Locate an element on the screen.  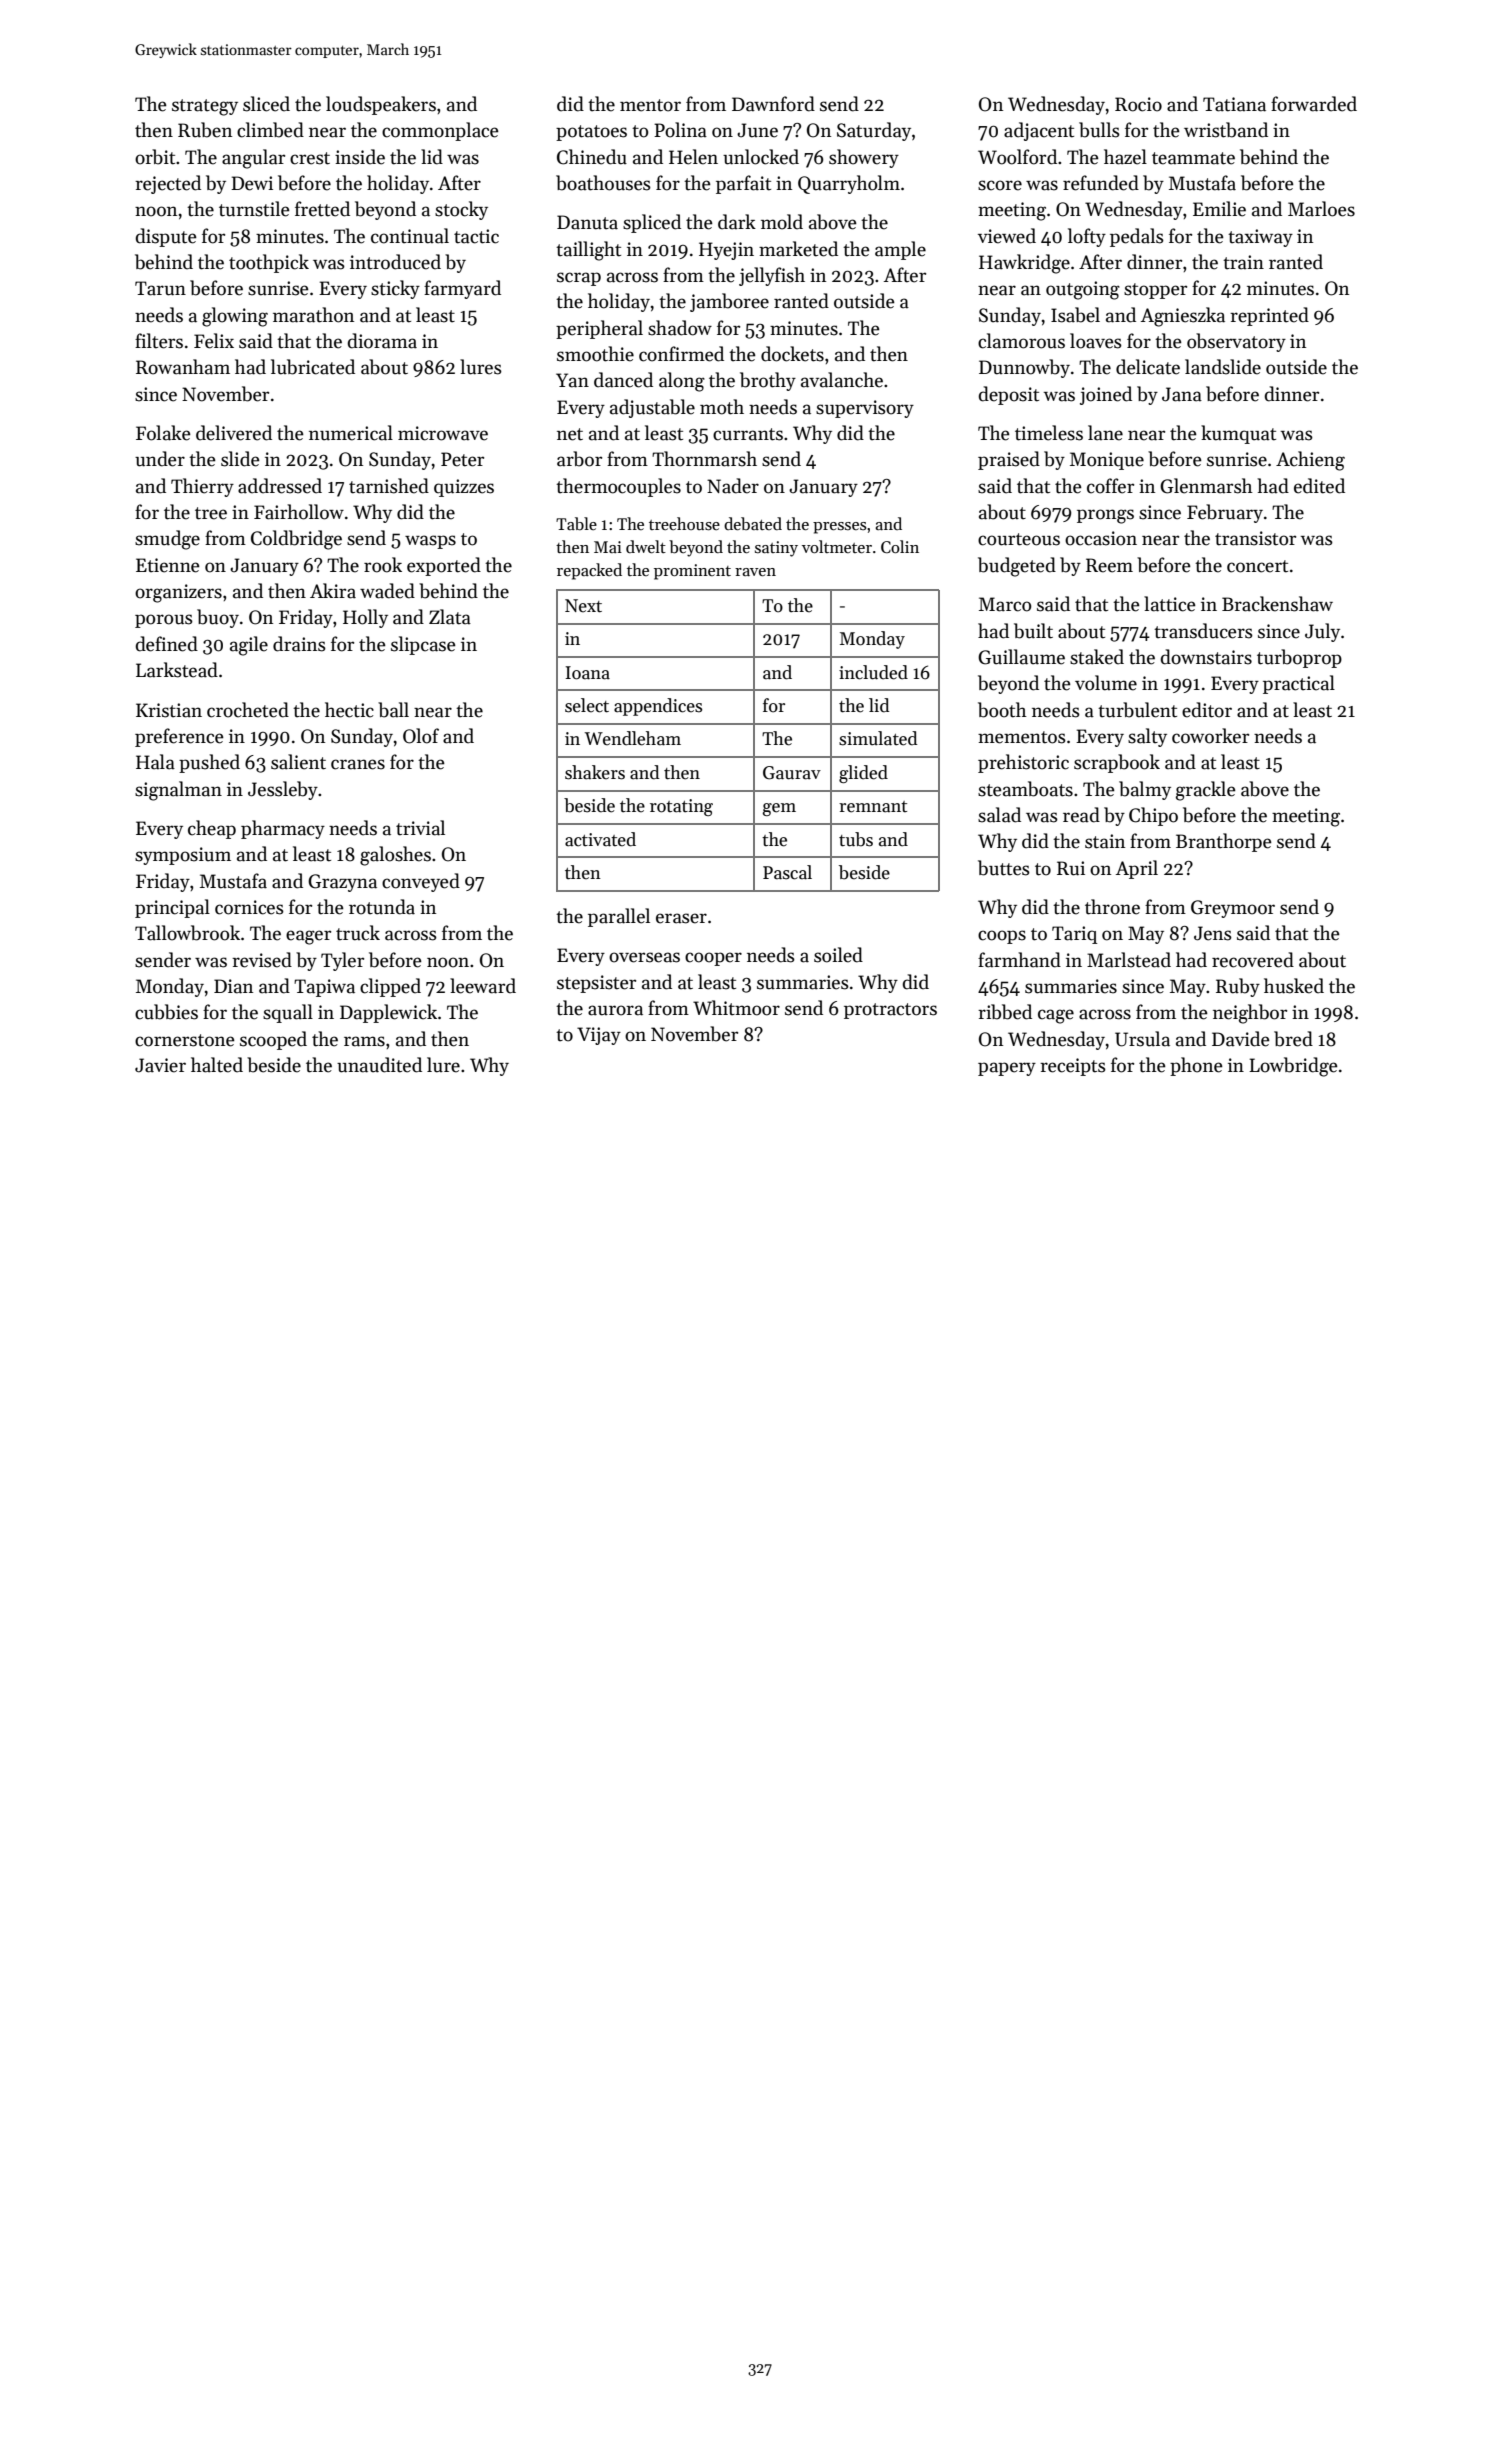
net is located at coordinates (570, 434).
